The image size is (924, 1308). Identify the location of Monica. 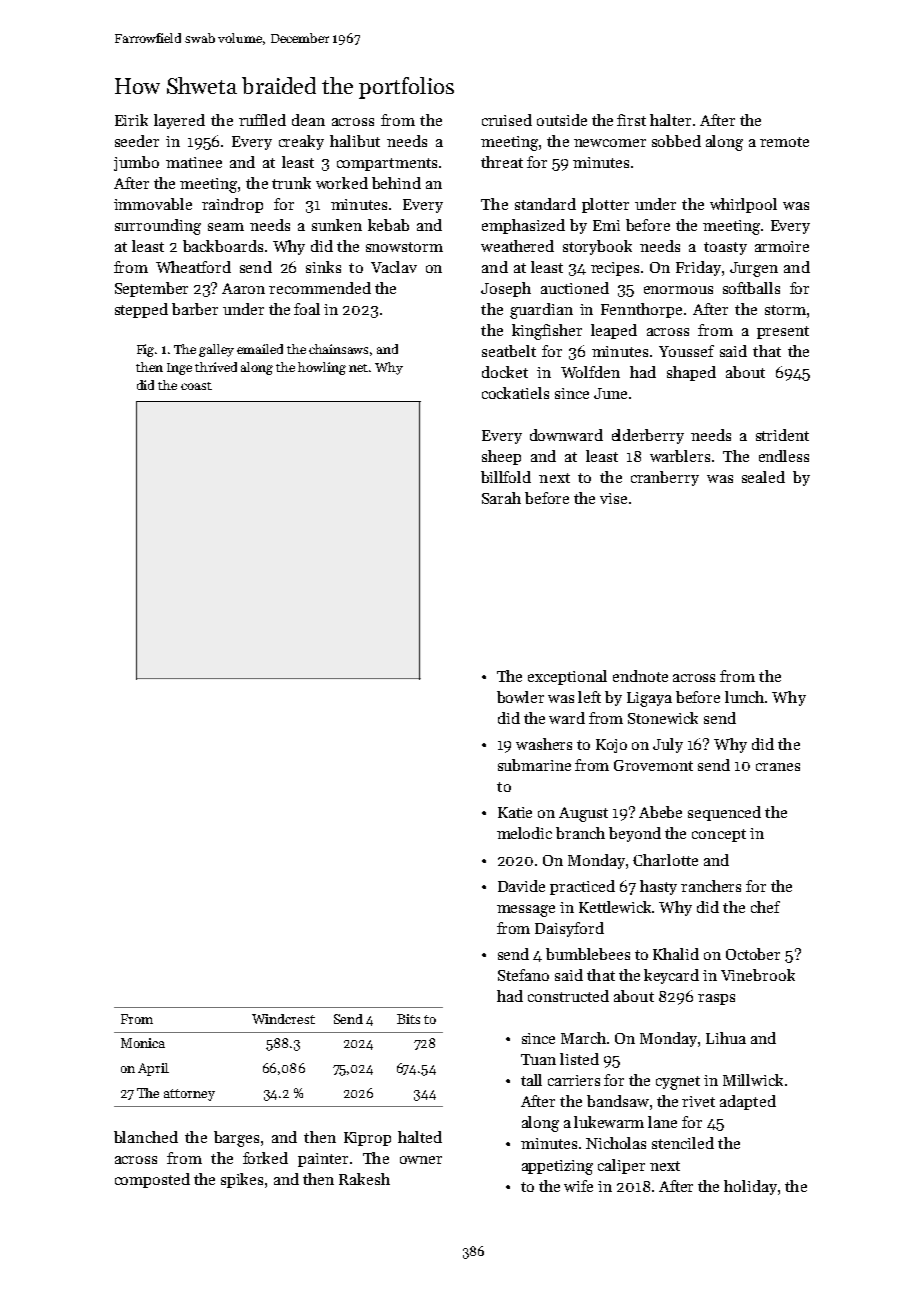
(143, 1043).
